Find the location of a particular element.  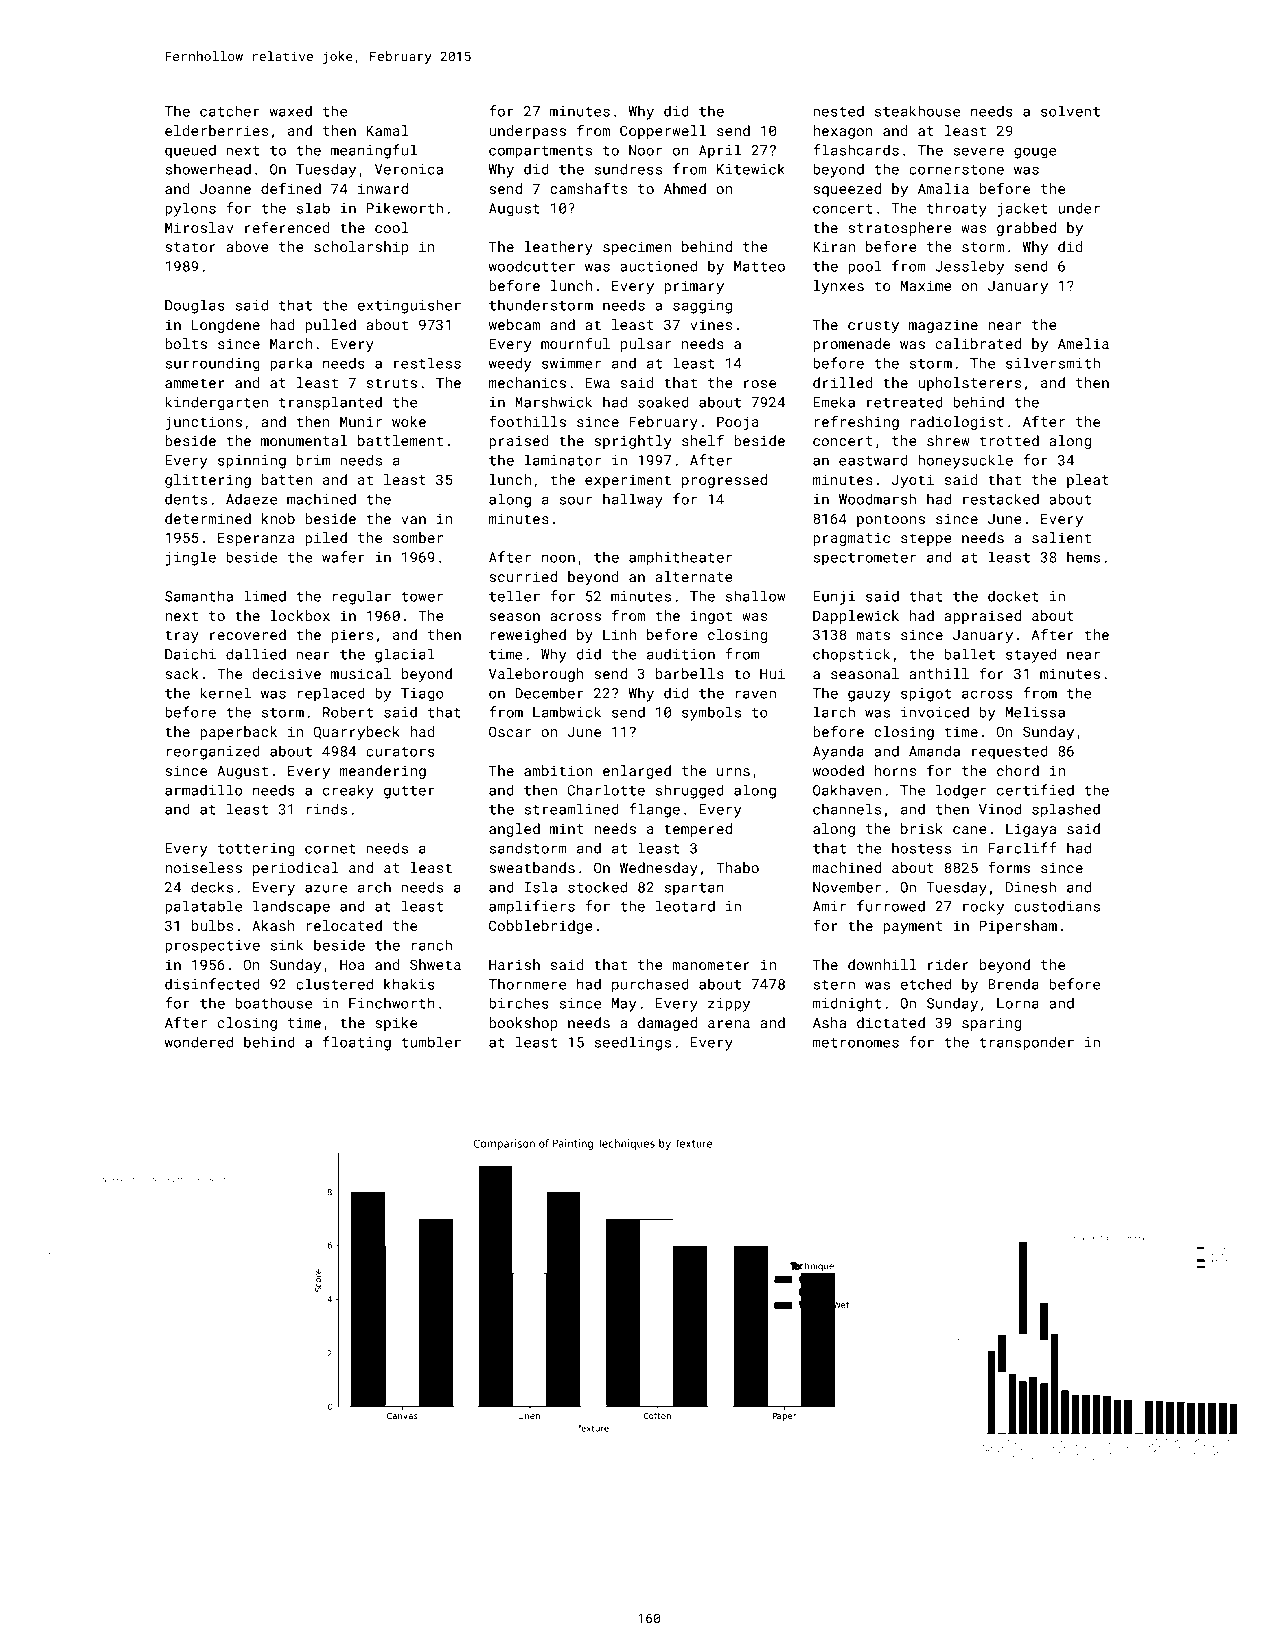

metronomes is located at coordinates (856, 1043).
